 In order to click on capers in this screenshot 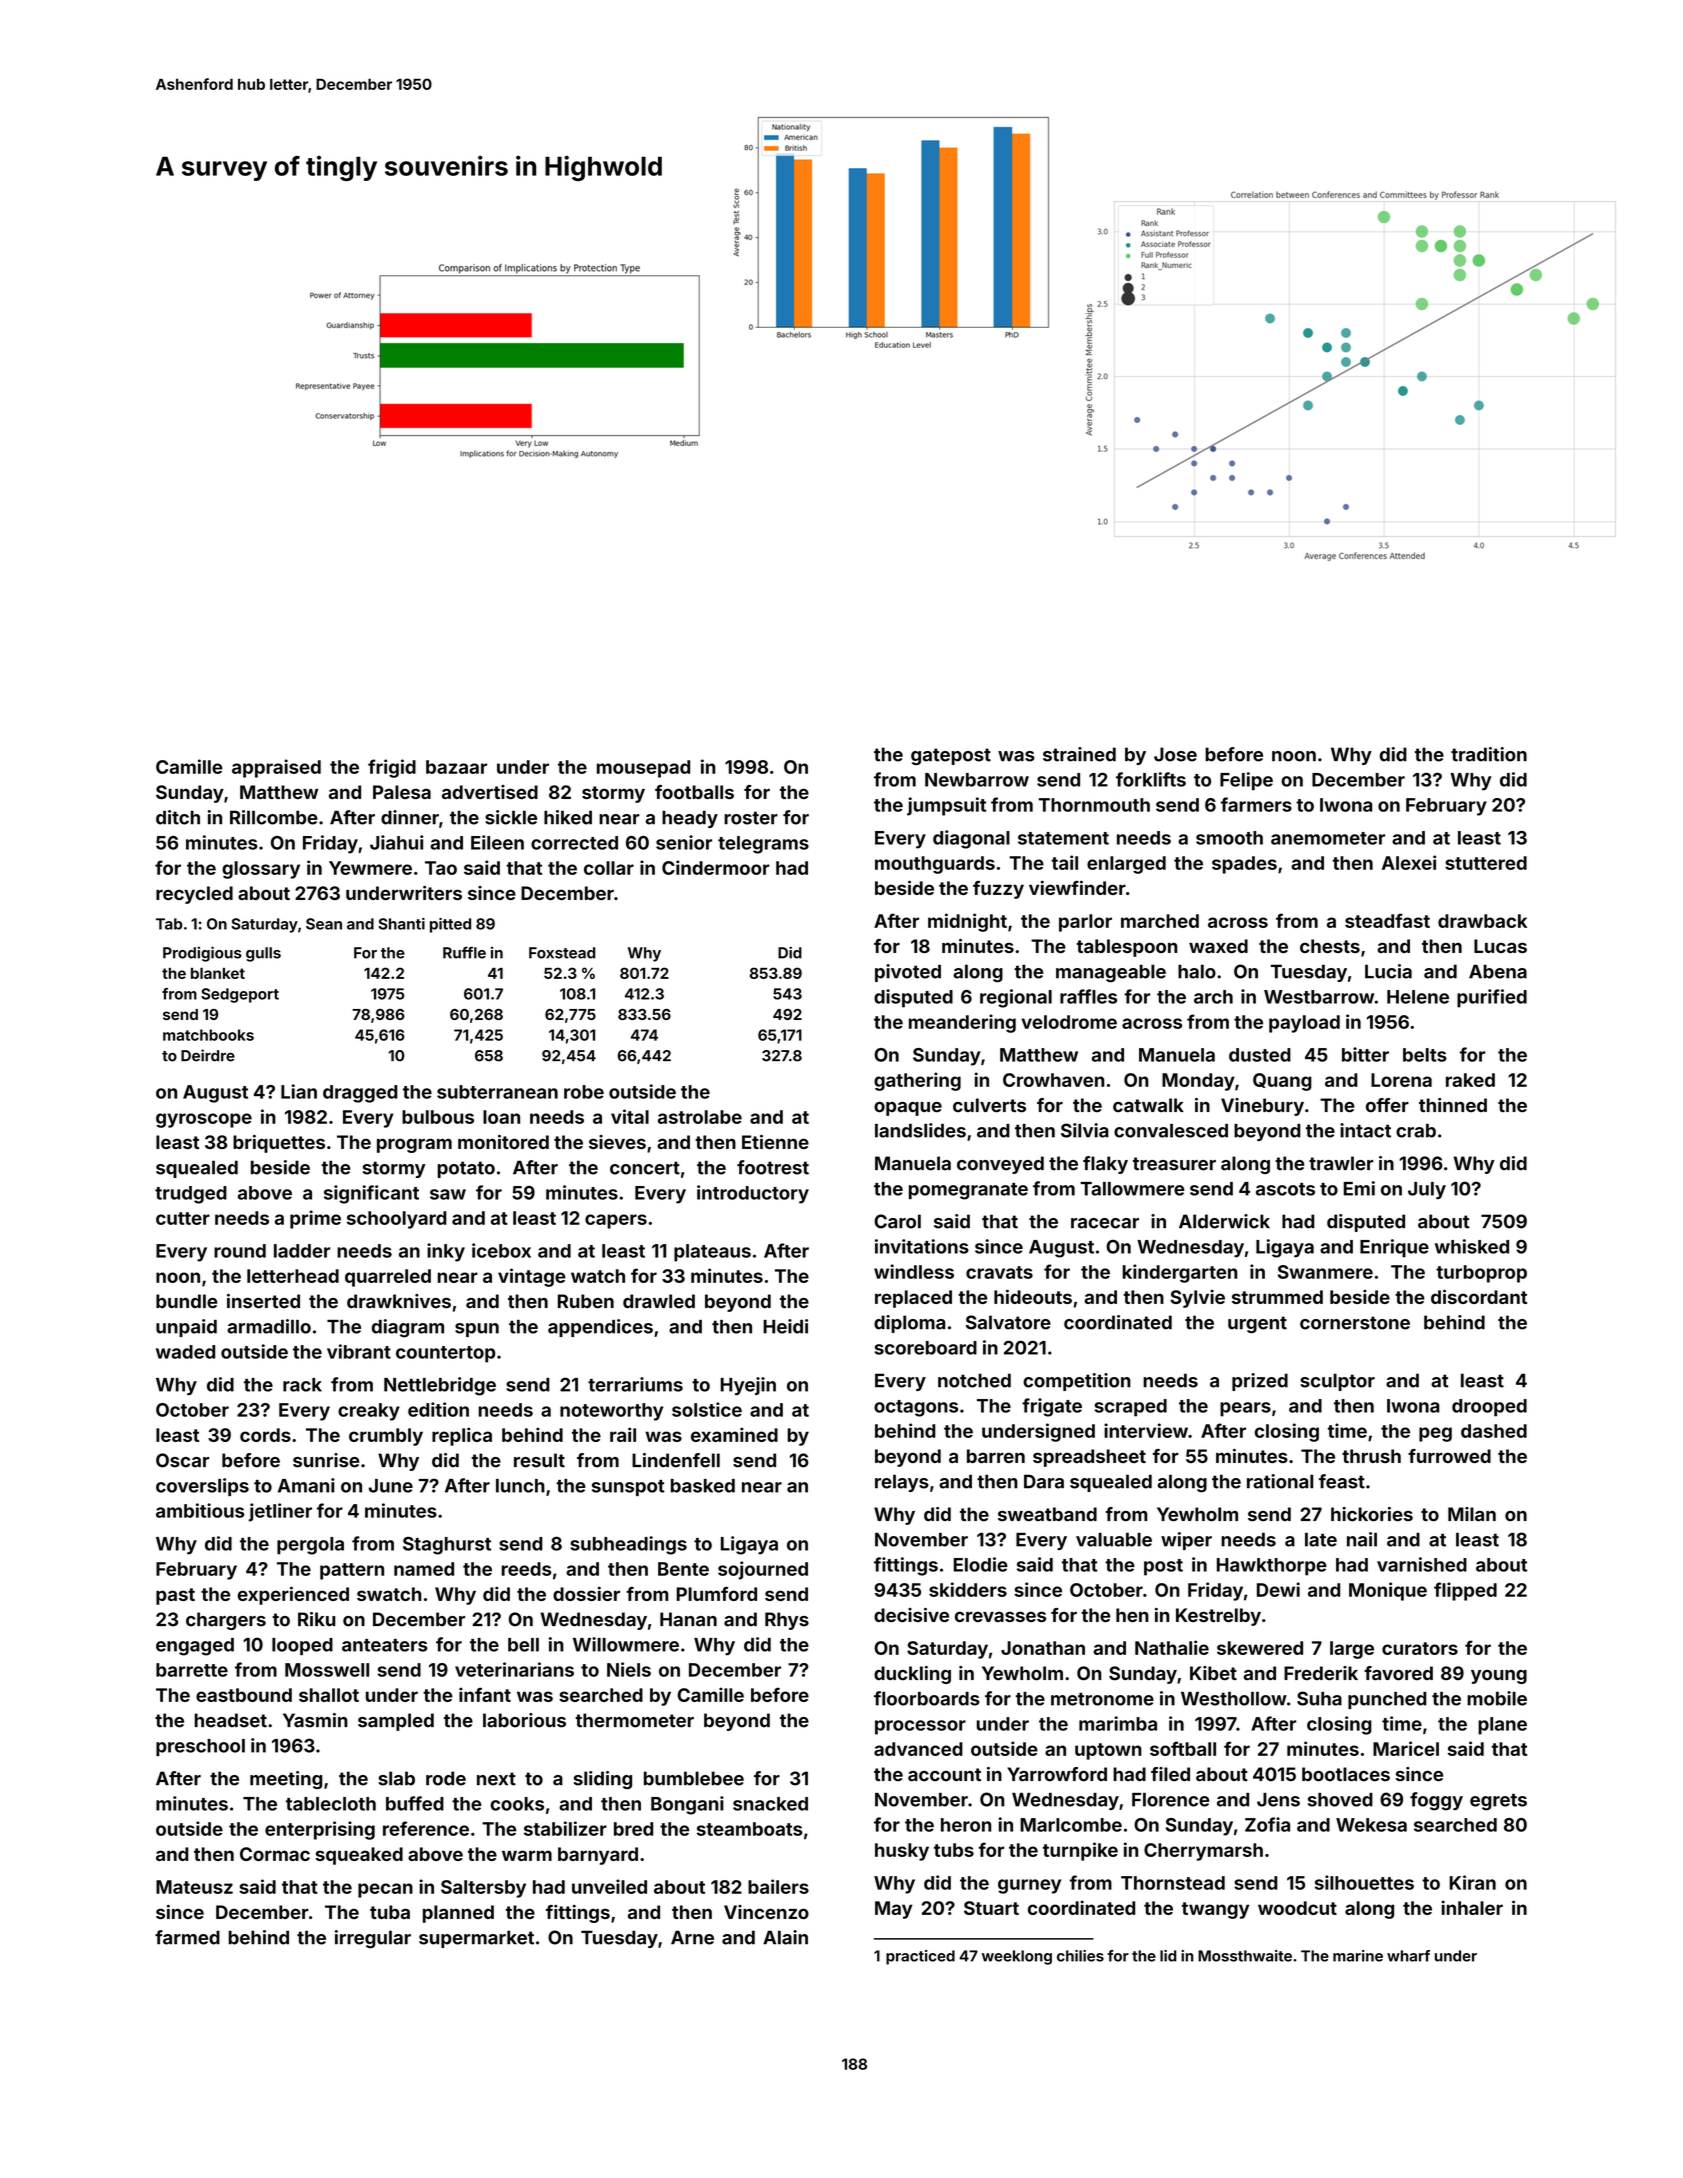, I will do `click(616, 1221)`.
